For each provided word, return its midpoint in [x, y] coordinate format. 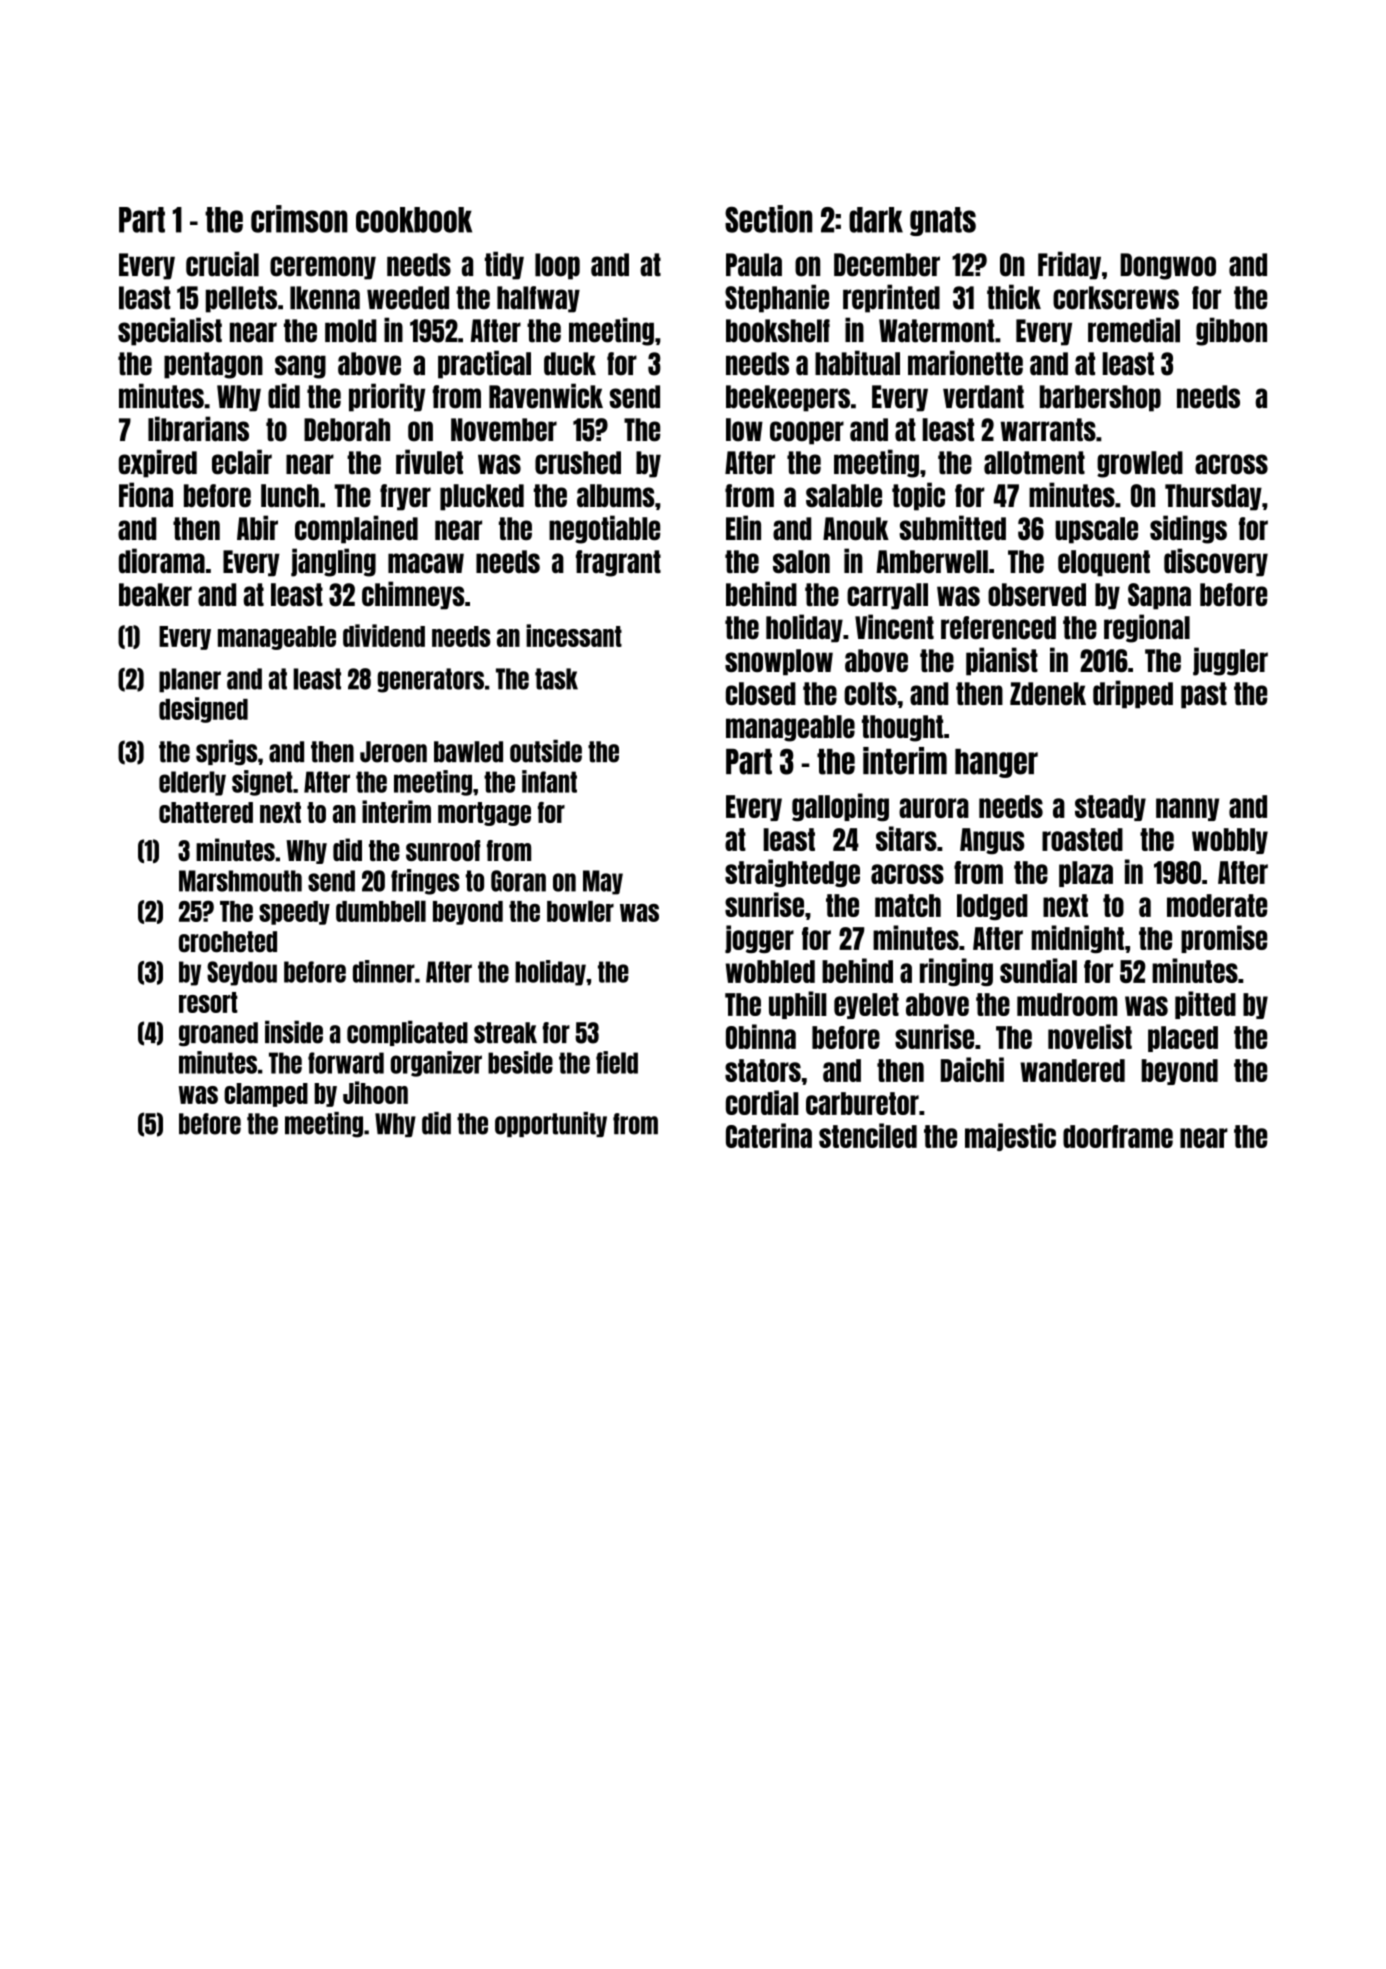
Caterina [769, 1135]
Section [768, 219]
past [1204, 695]
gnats [943, 221]
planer [190, 680]
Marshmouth [240, 881]
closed [761, 693]
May [603, 882]
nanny [1187, 809]
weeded [408, 298]
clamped [266, 1095]
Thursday [1213, 497]
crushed [578, 463]
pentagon [213, 365]
